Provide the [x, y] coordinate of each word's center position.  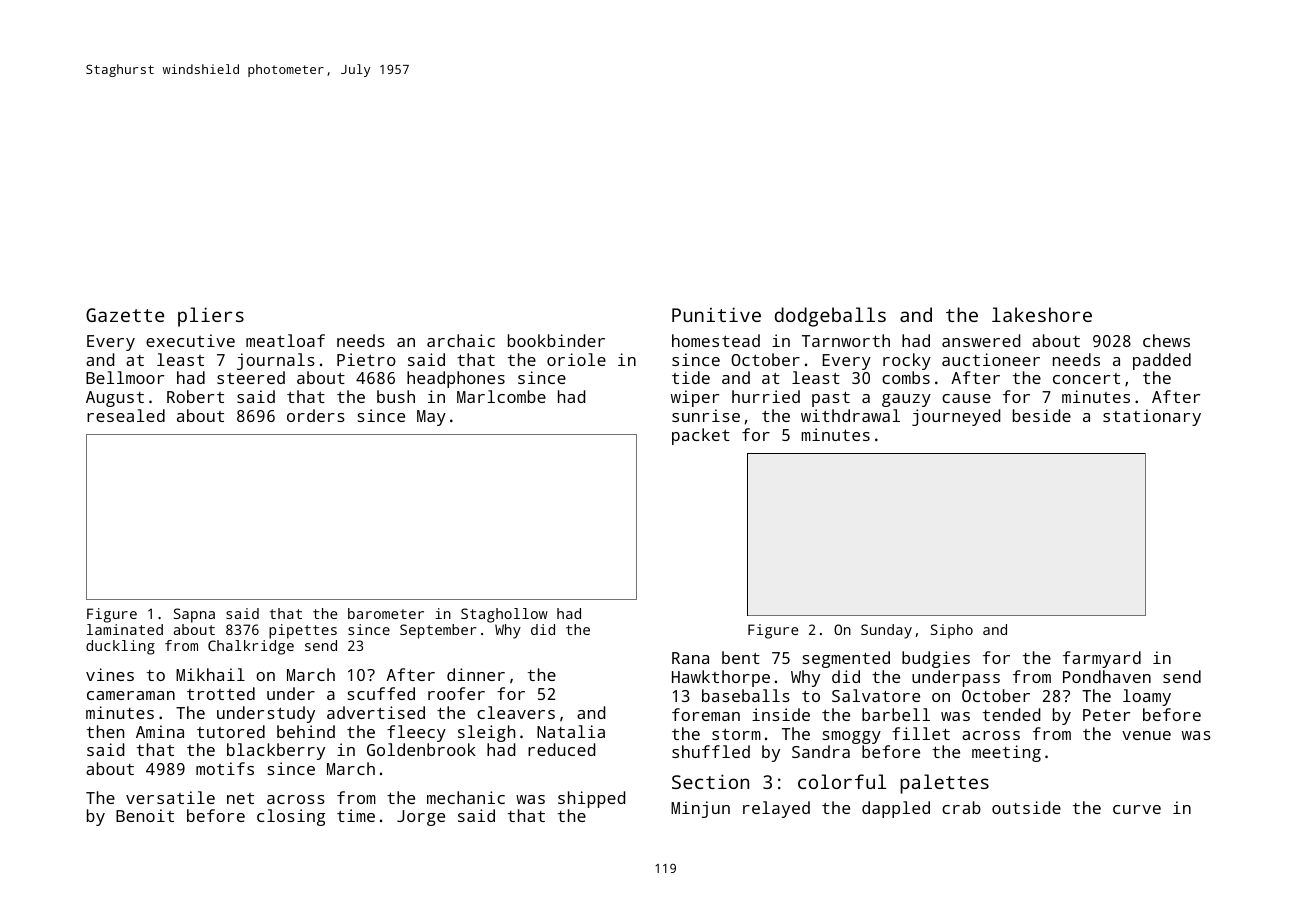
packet [701, 436]
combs [906, 377]
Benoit [145, 815]
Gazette [125, 315]
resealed [126, 415]
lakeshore [1042, 314]
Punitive [716, 314]
